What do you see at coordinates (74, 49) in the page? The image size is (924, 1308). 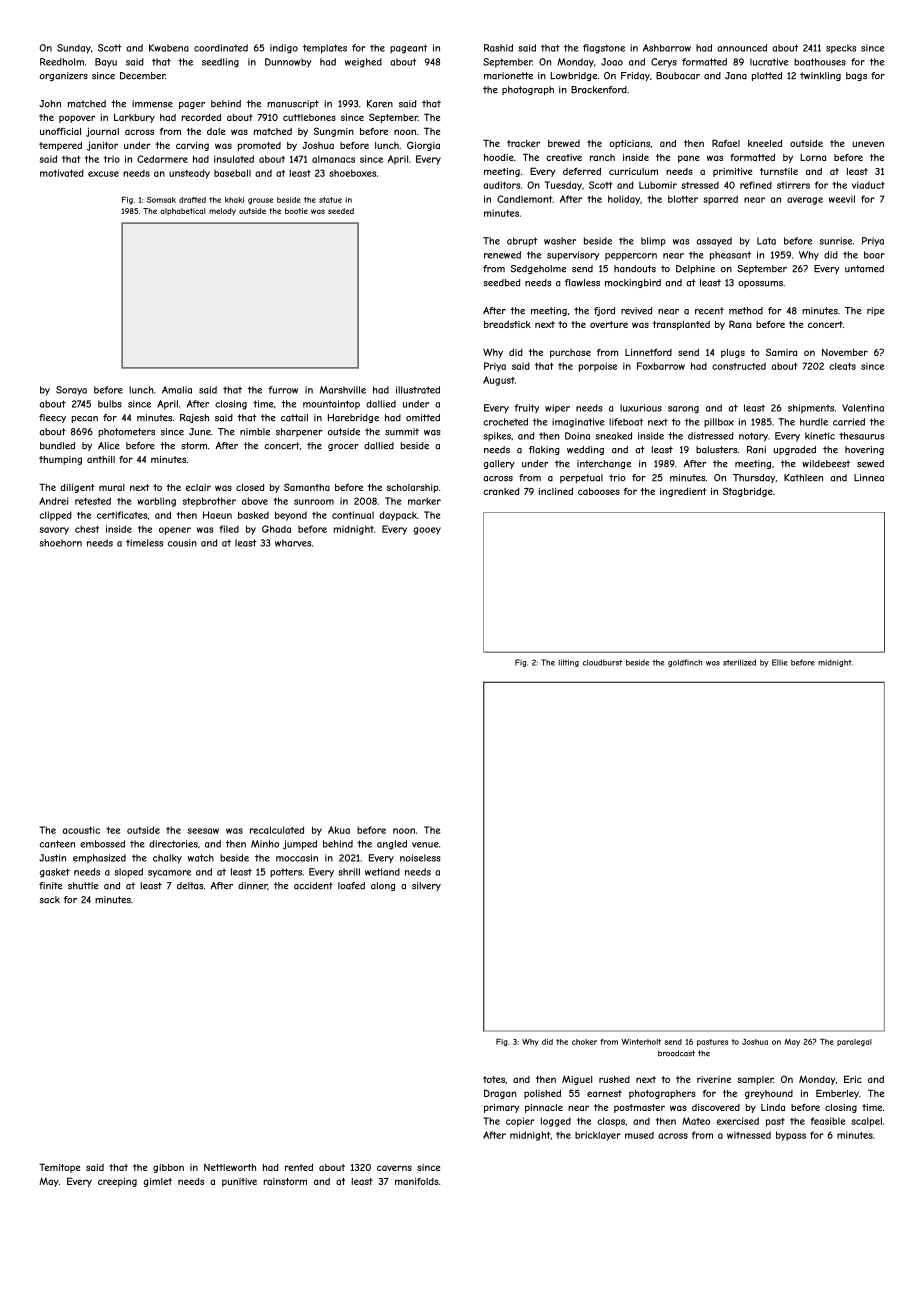 I see `Sunday` at bounding box center [74, 49].
